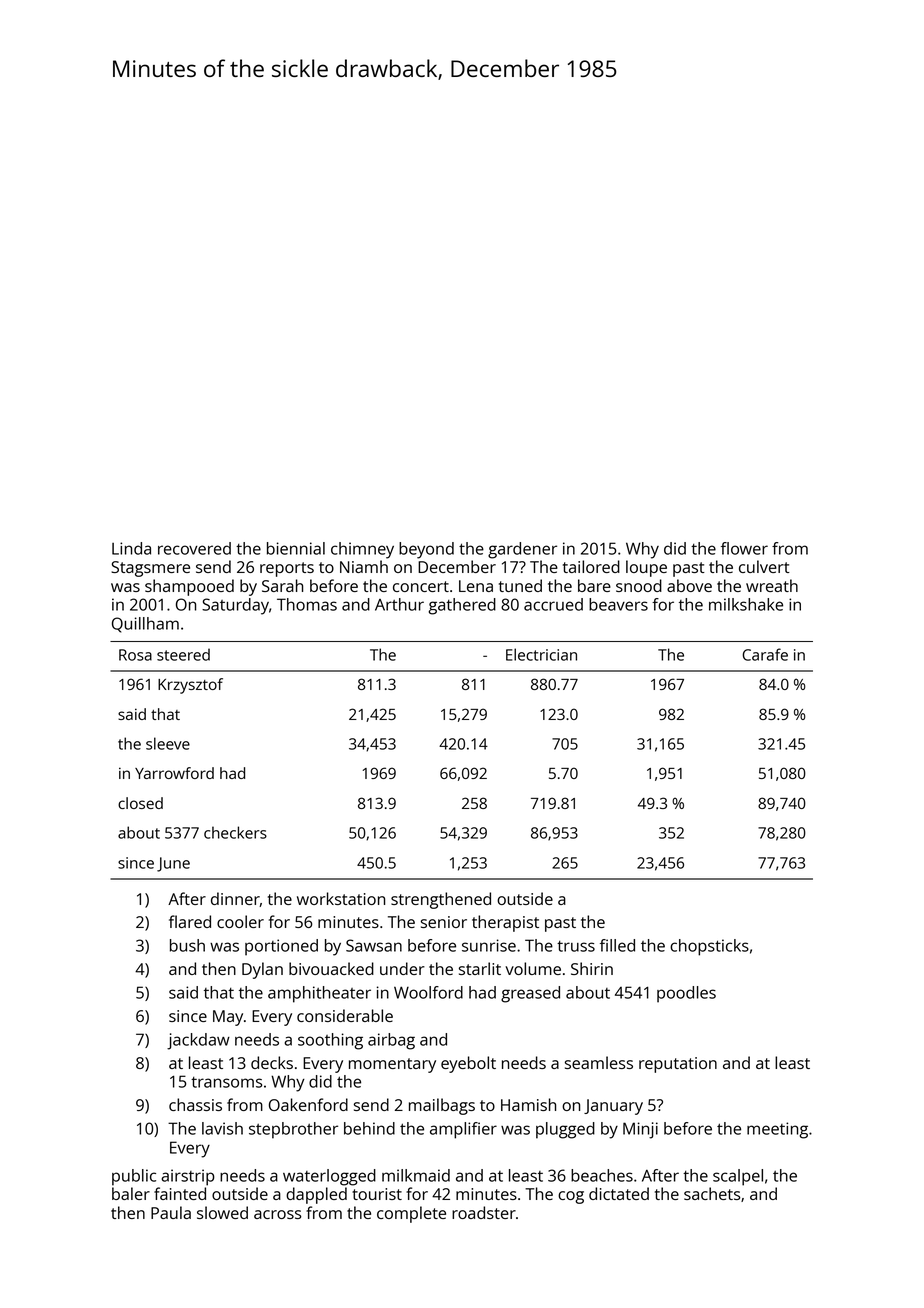 The image size is (924, 1308). Describe the element at coordinates (277, 1214) in the document. I see `across` at that location.
